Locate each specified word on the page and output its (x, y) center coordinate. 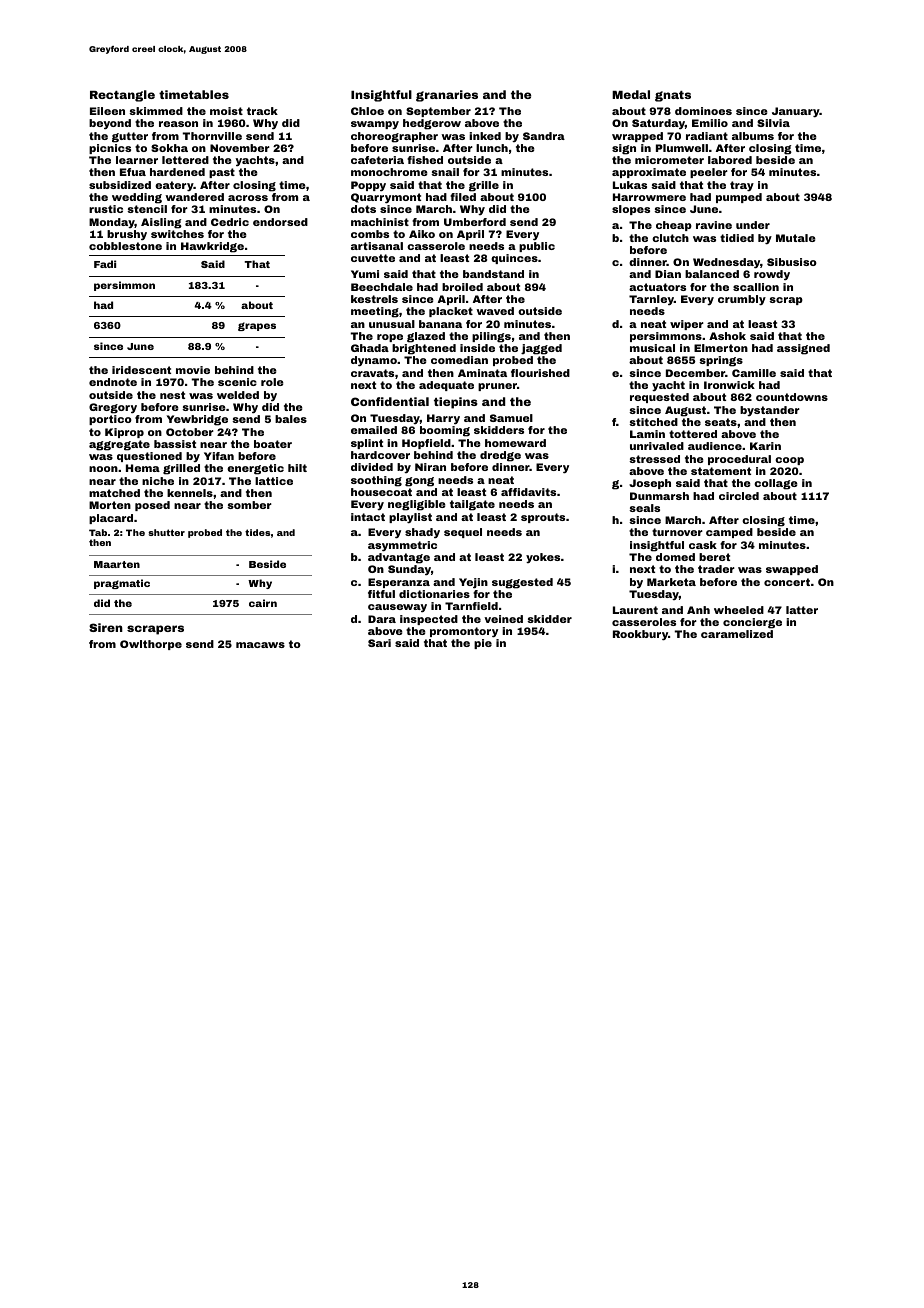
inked (485, 136)
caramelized (737, 634)
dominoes (703, 111)
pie (483, 644)
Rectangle (122, 96)
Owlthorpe (151, 645)
